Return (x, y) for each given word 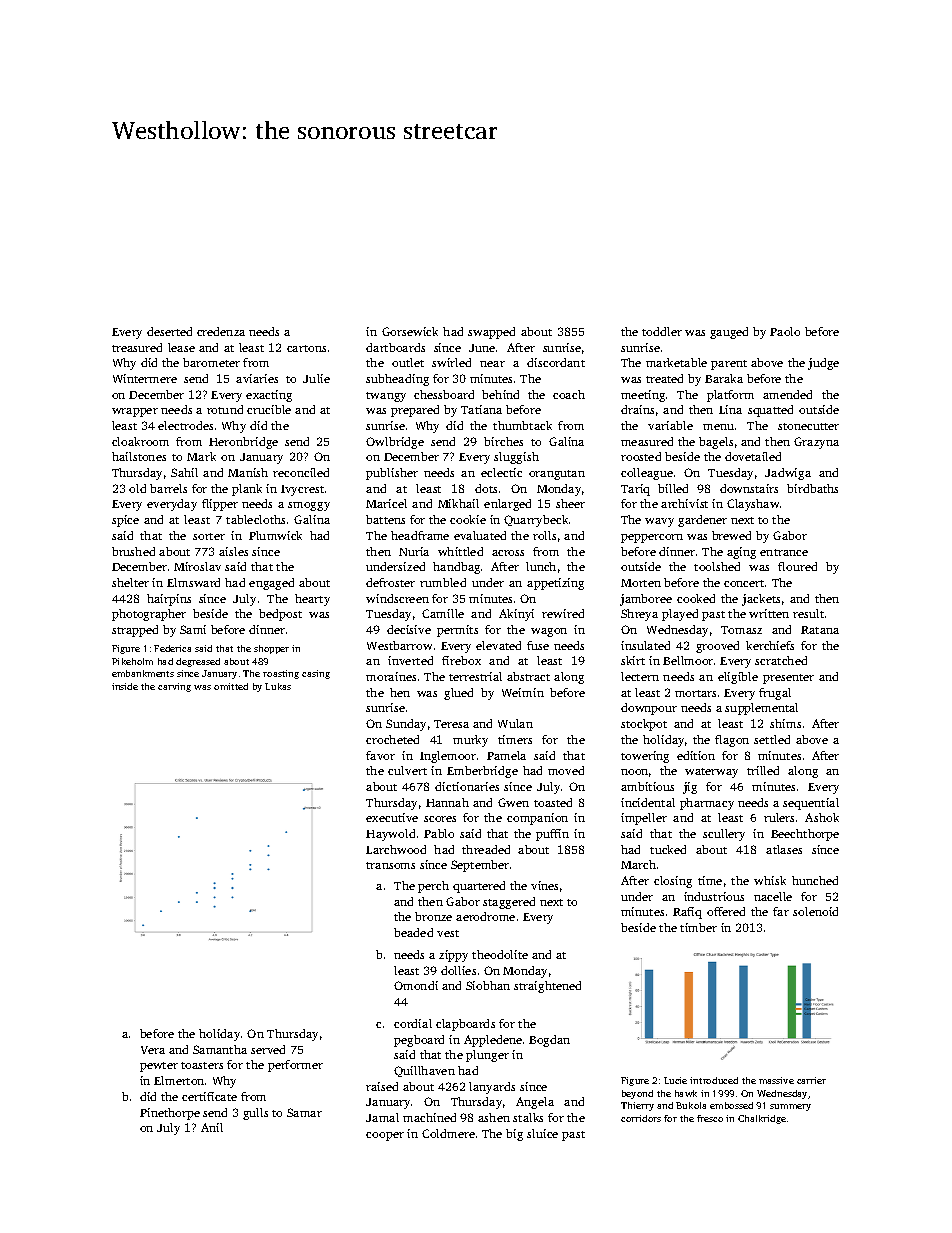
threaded (486, 849)
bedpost (280, 615)
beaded (413, 932)
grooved (717, 647)
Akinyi (516, 615)
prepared (415, 411)
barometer (211, 362)
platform (730, 396)
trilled (763, 770)
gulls (255, 1114)
